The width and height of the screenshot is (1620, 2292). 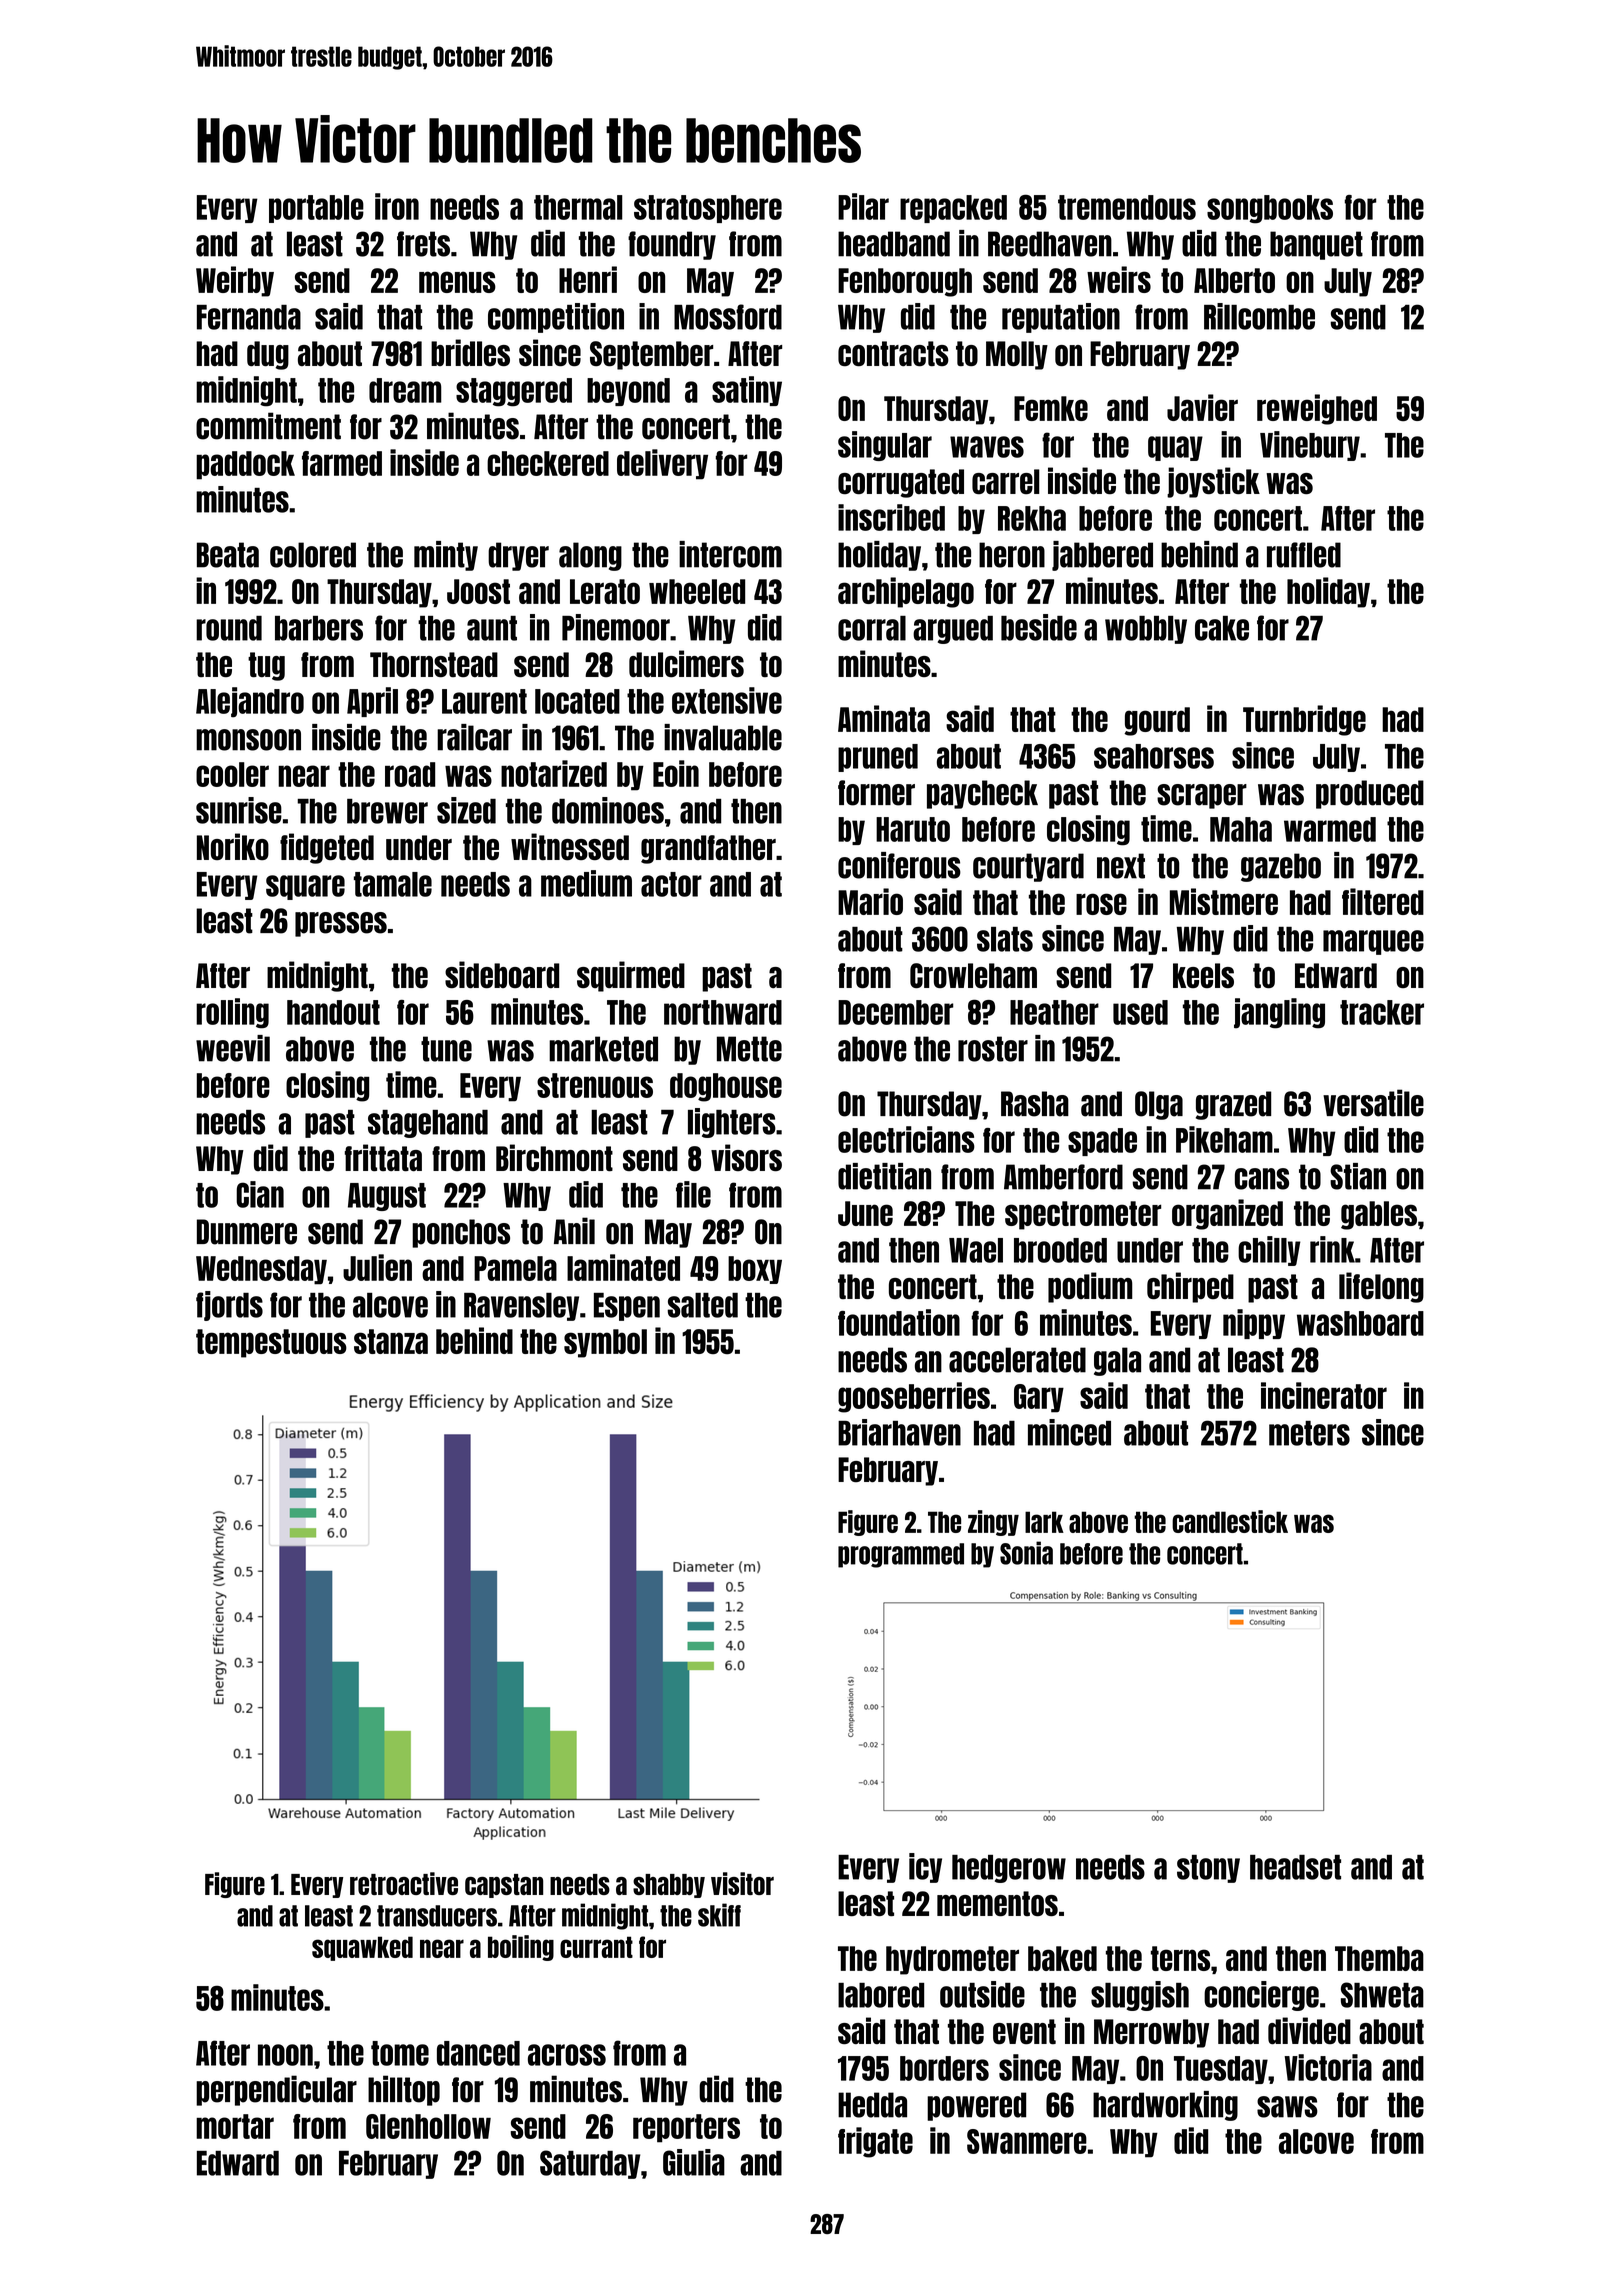 I want to click on stratosphere, so click(x=708, y=209).
